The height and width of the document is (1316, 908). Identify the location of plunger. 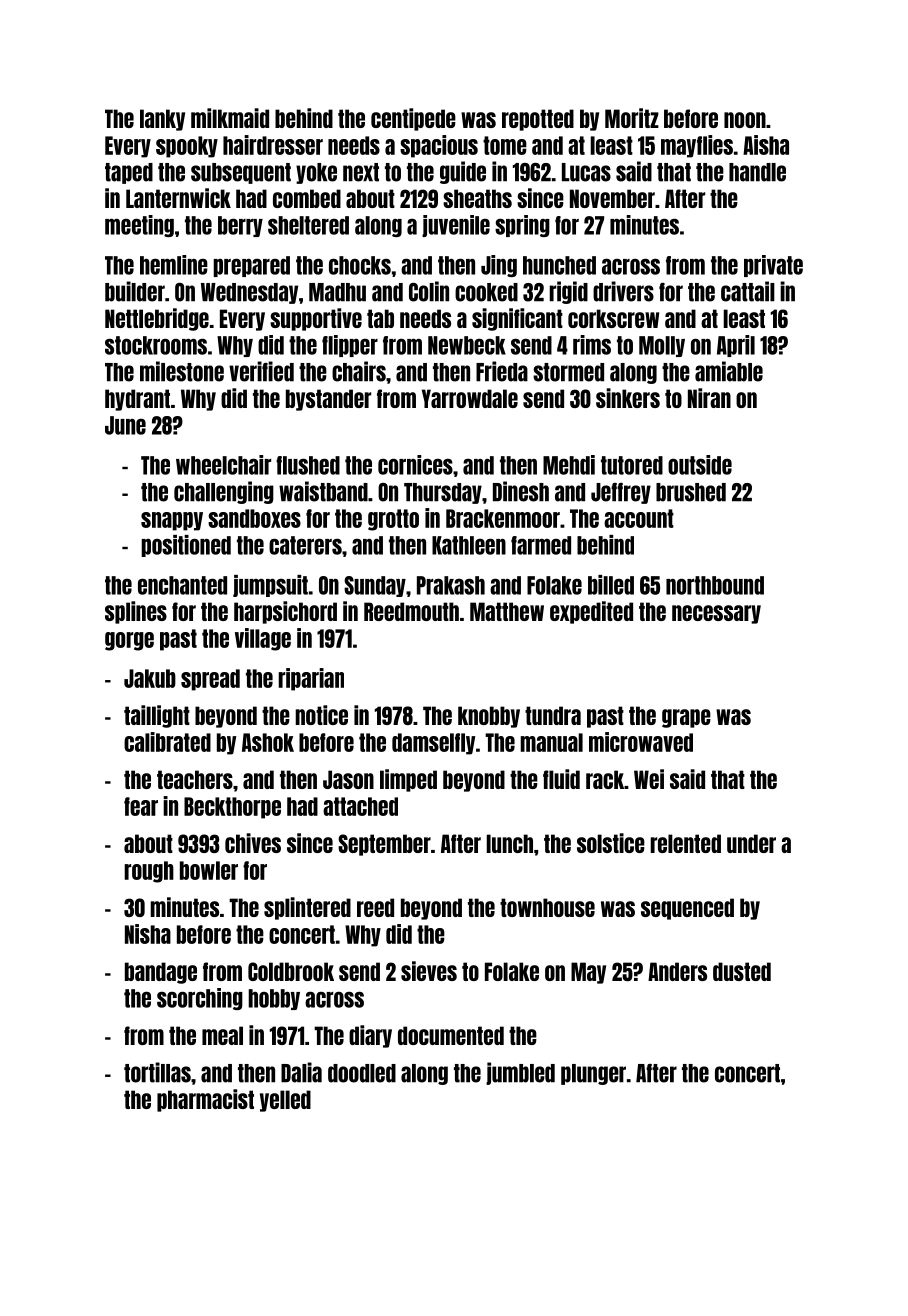
(593, 1074).
